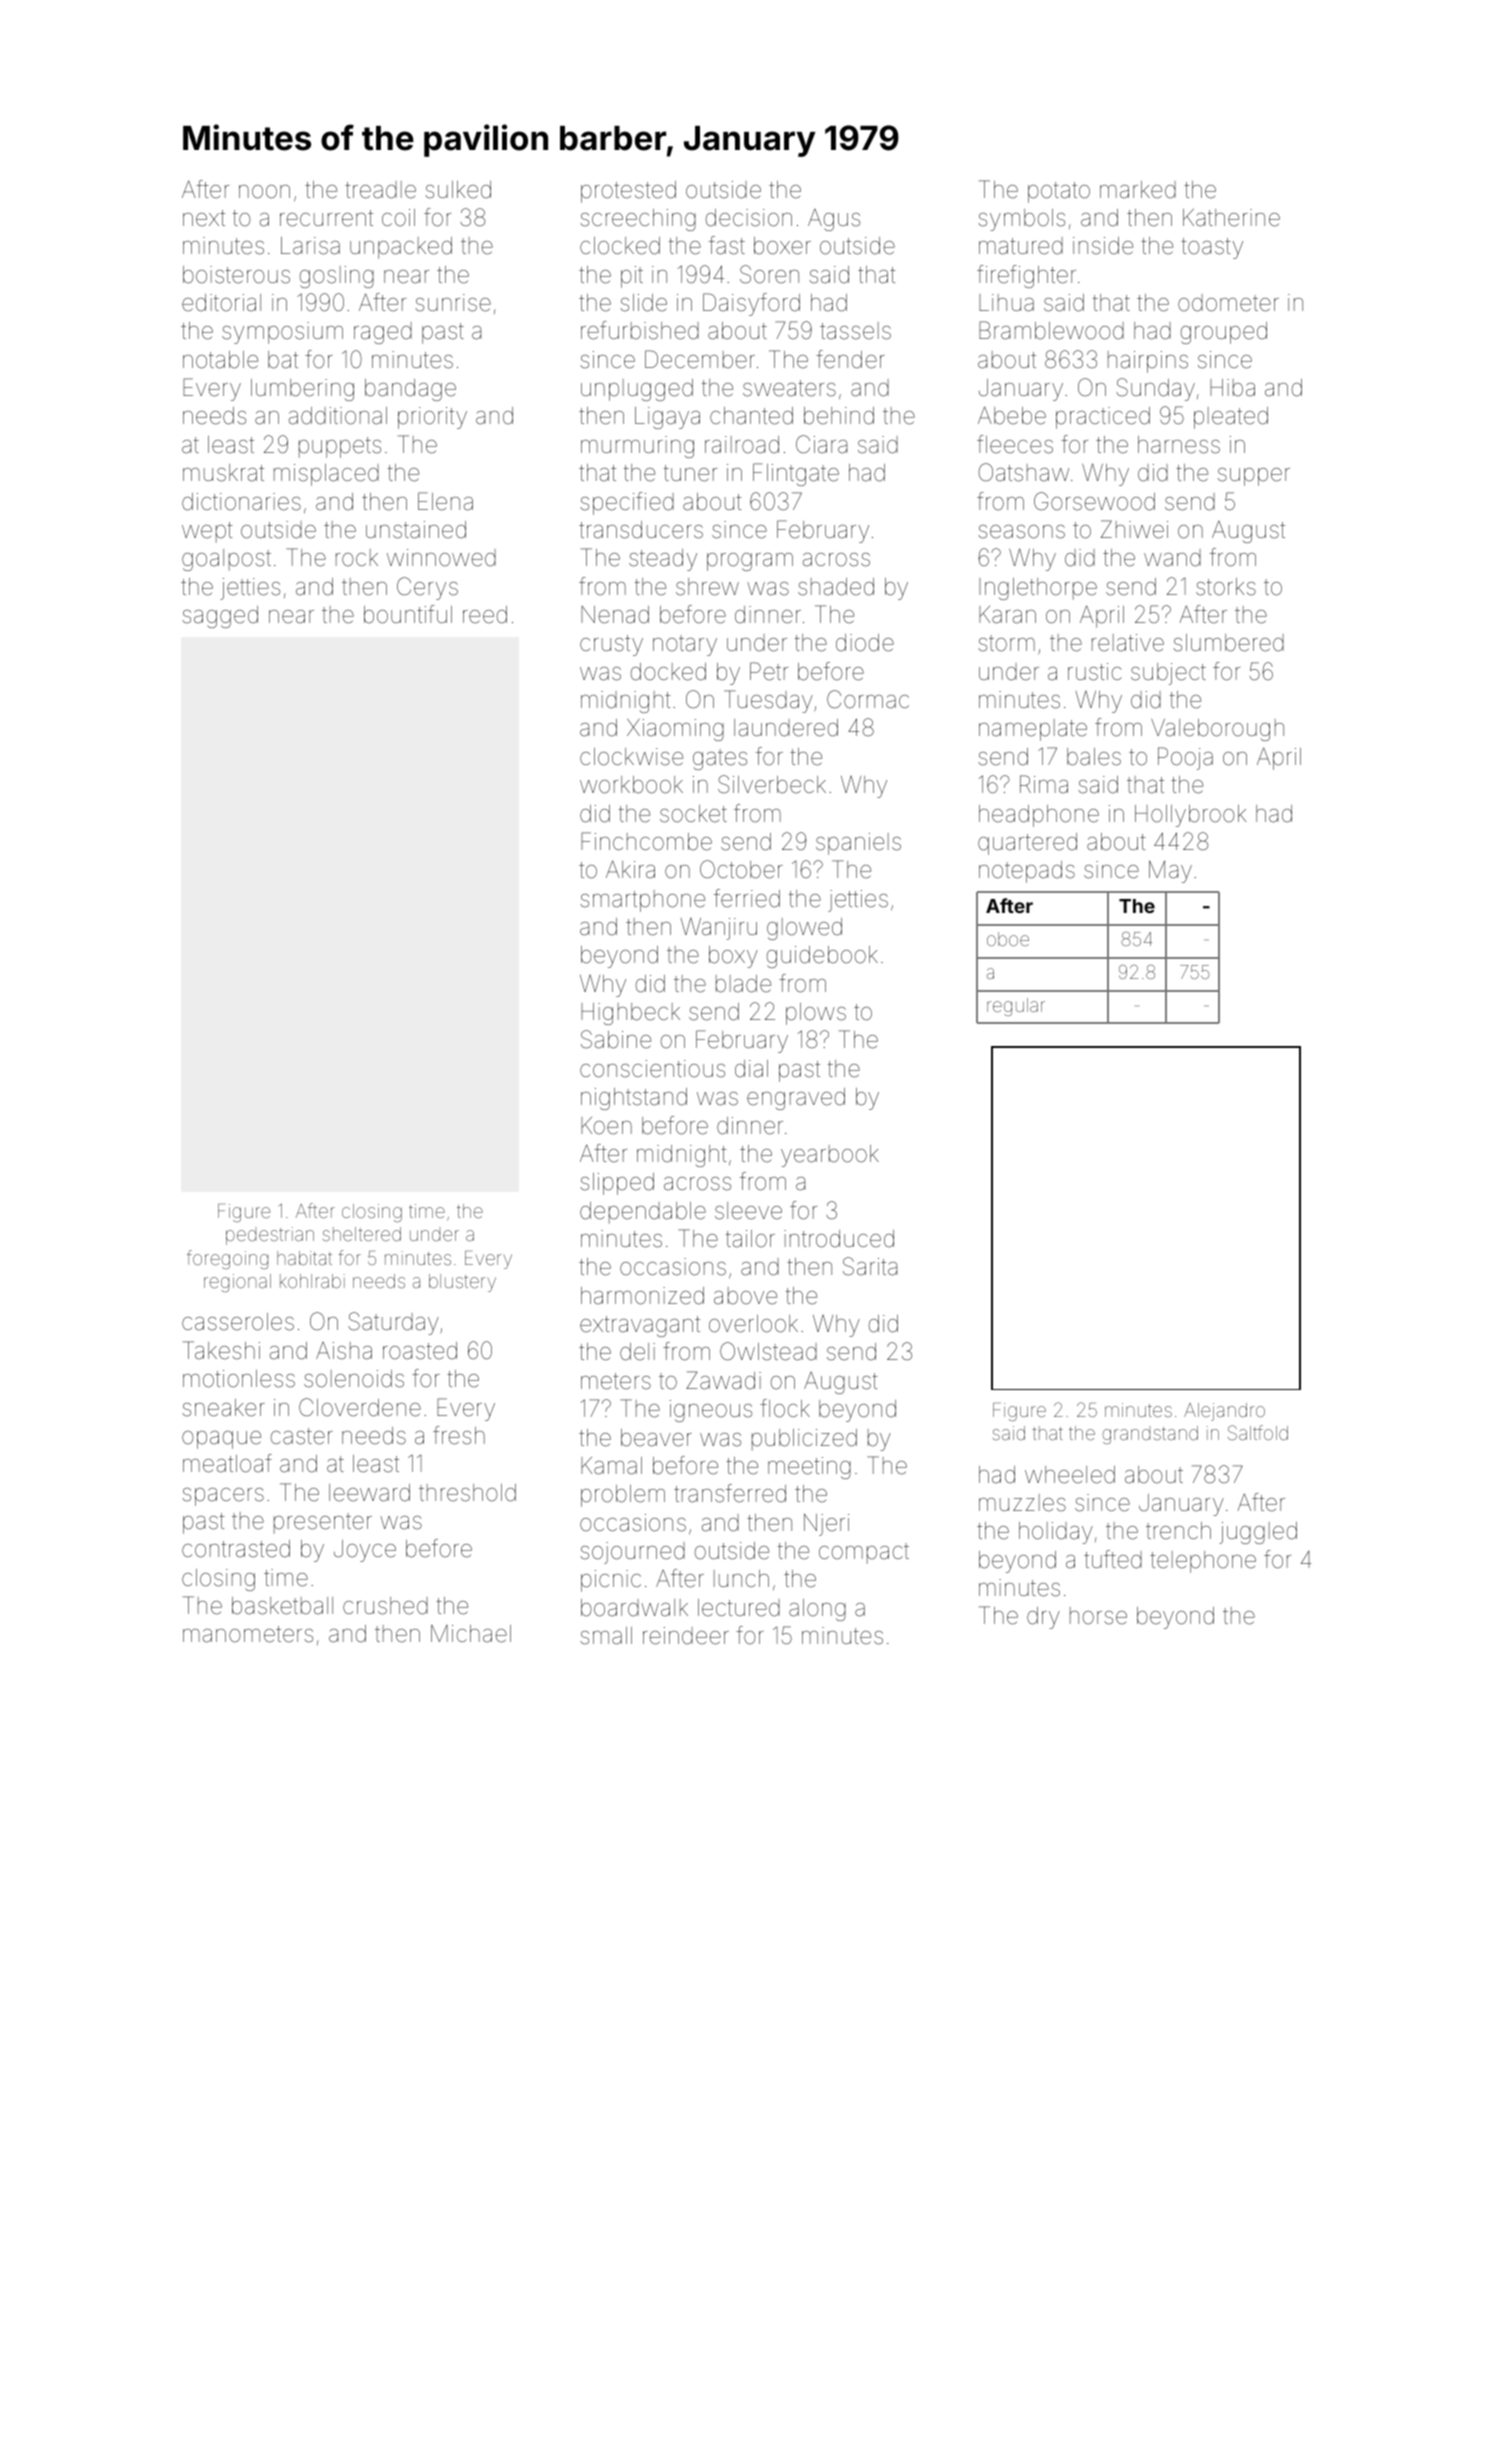  I want to click on Highbeck, so click(630, 1014).
